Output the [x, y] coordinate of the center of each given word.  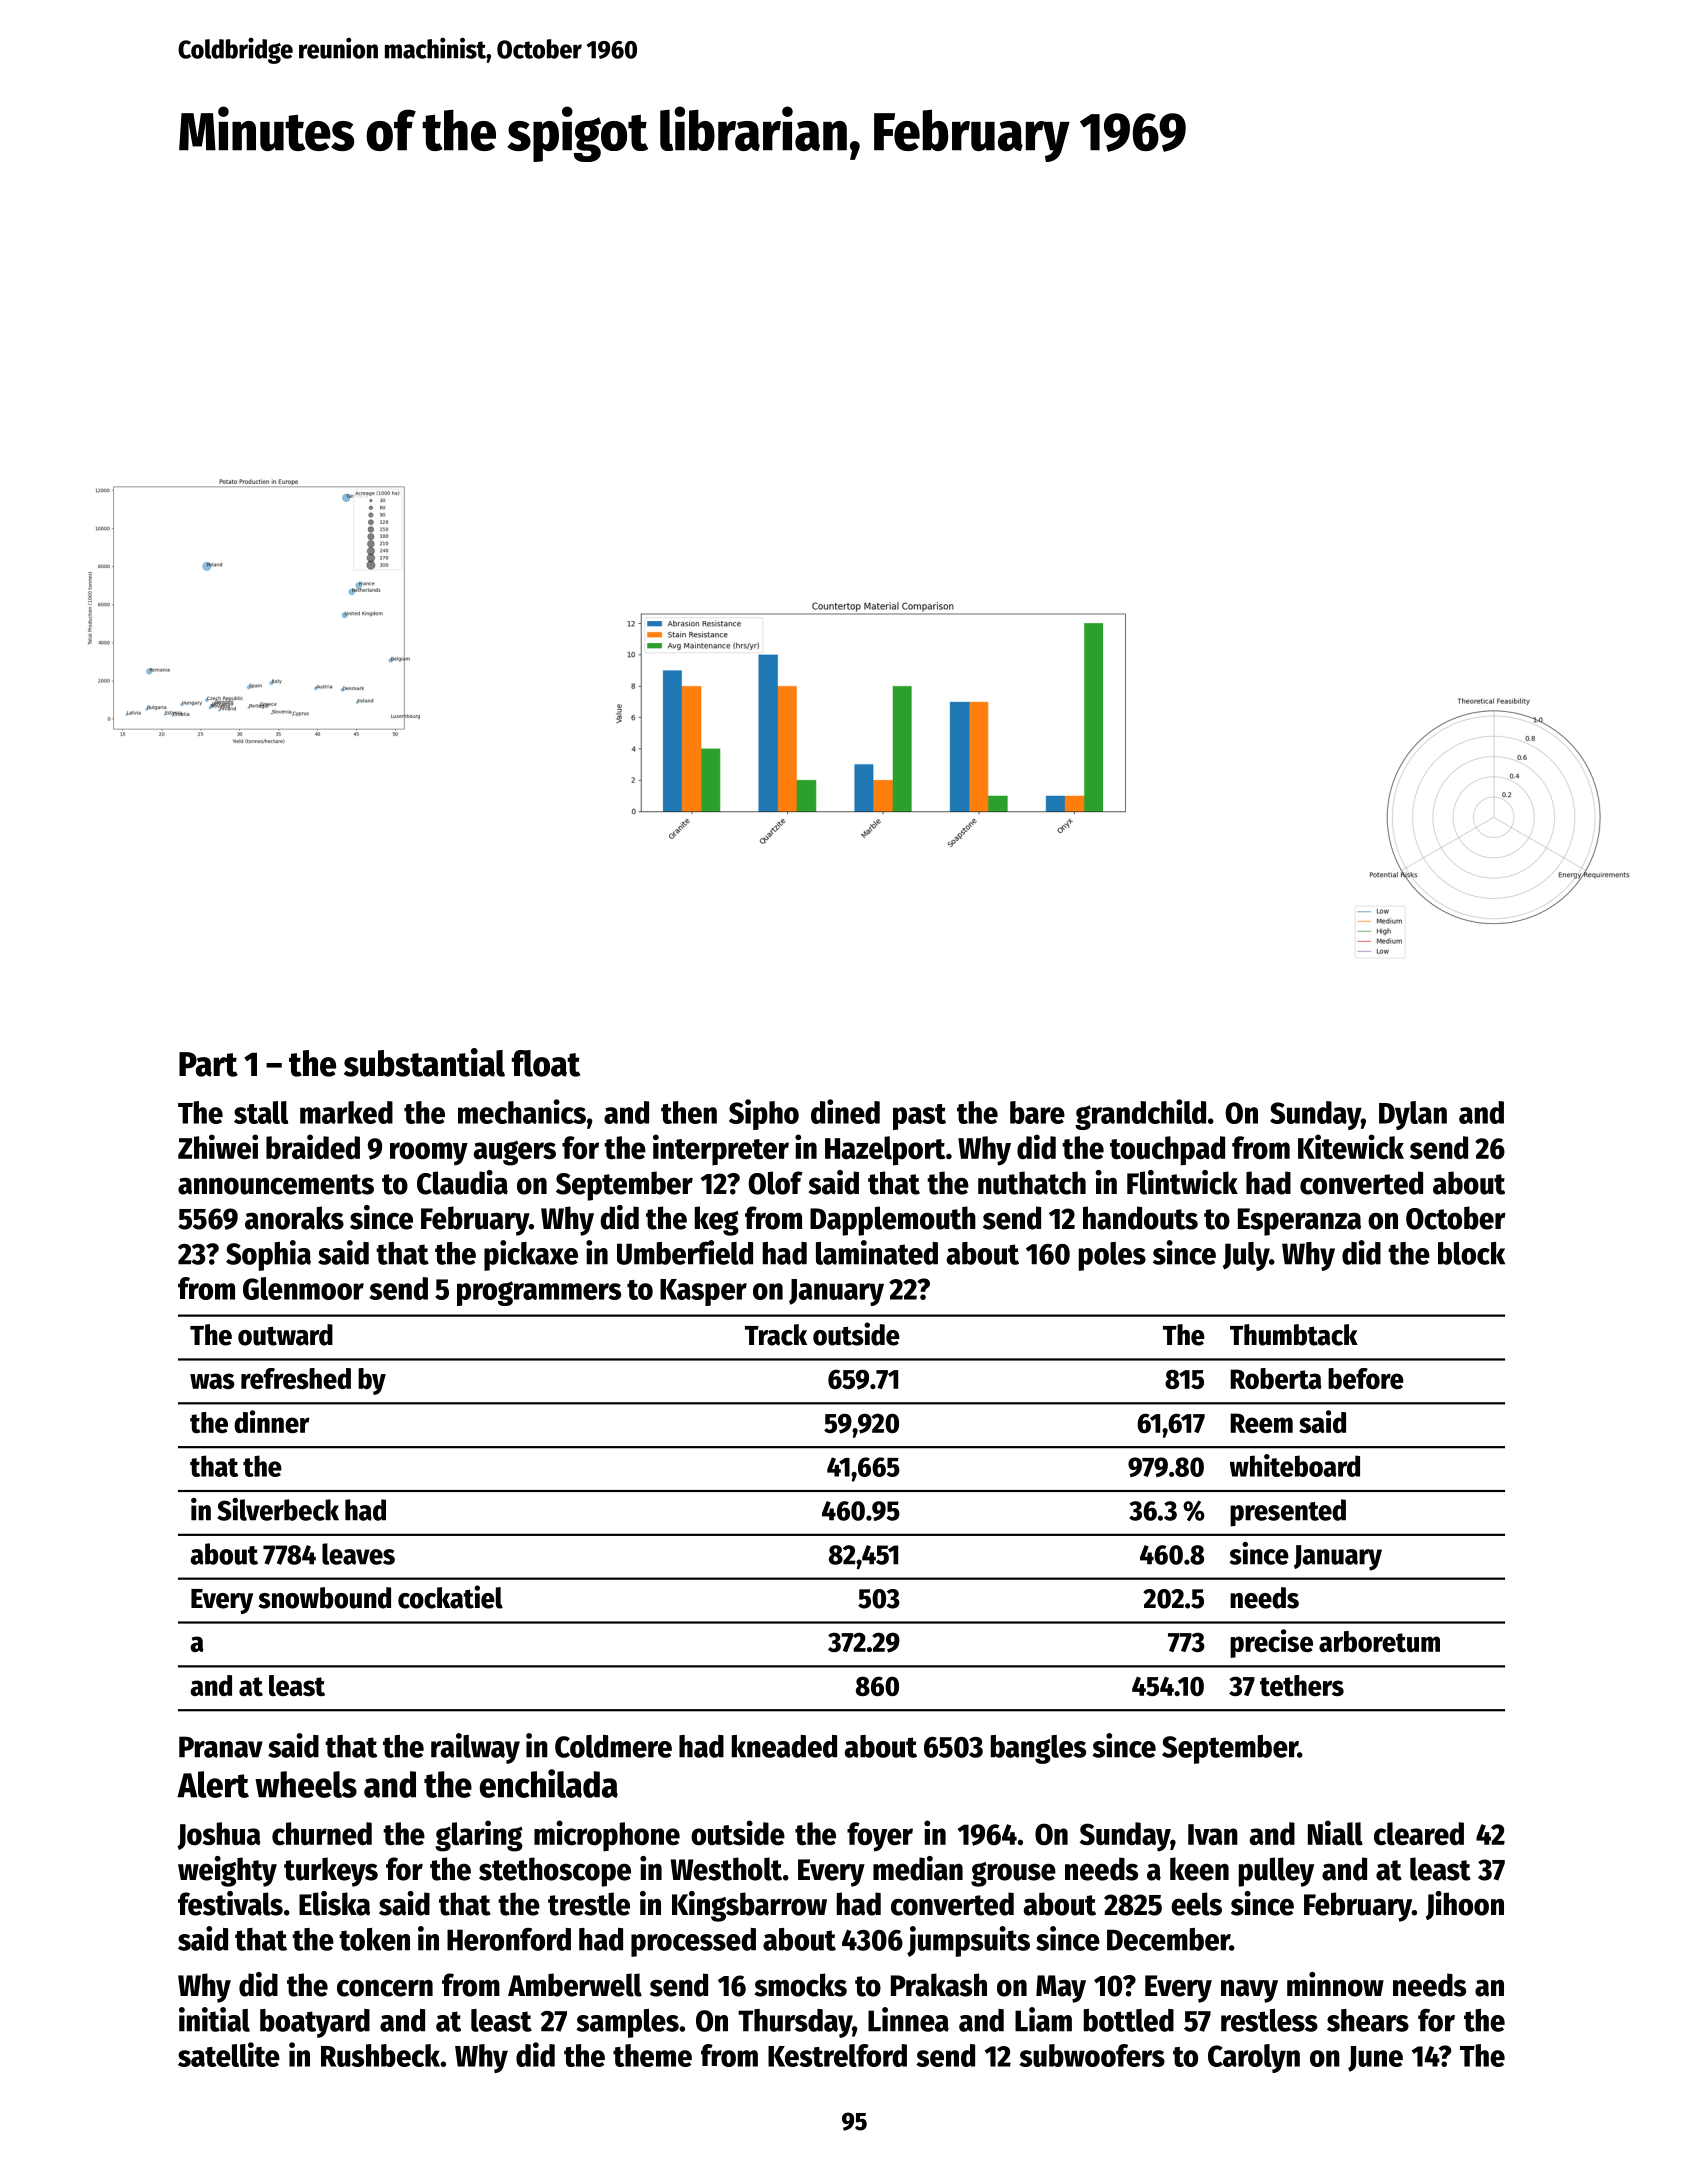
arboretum [1379, 1641]
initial [214, 2019]
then [689, 1112]
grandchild [1140, 1114]
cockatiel [450, 1597]
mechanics [522, 1111]
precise [1271, 1643]
